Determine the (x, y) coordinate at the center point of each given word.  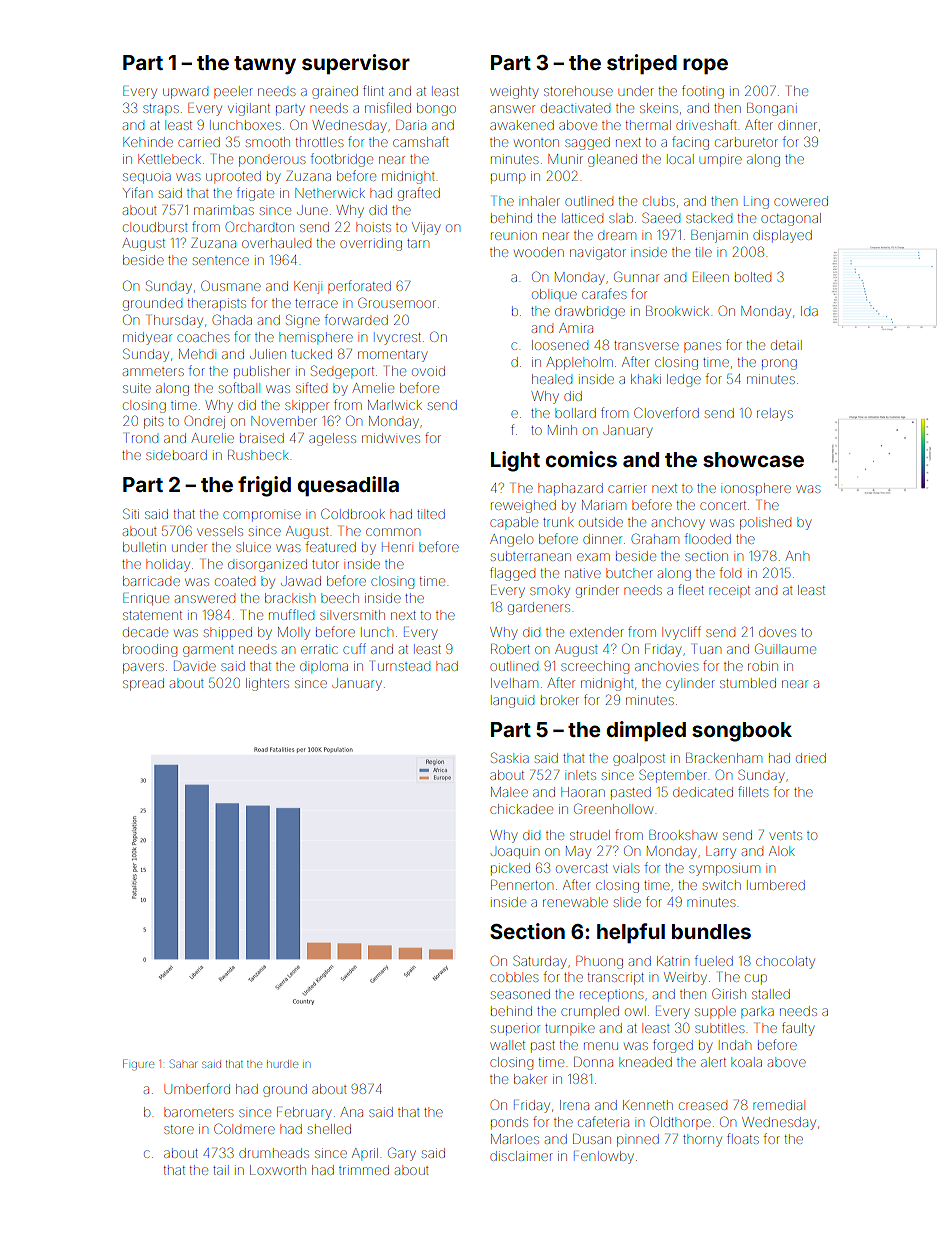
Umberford (197, 1088)
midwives (391, 438)
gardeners (539, 608)
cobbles (514, 978)
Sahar (183, 1063)
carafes (604, 293)
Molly (294, 633)
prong (779, 364)
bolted (753, 277)
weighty (514, 92)
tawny (265, 65)
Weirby (685, 978)
